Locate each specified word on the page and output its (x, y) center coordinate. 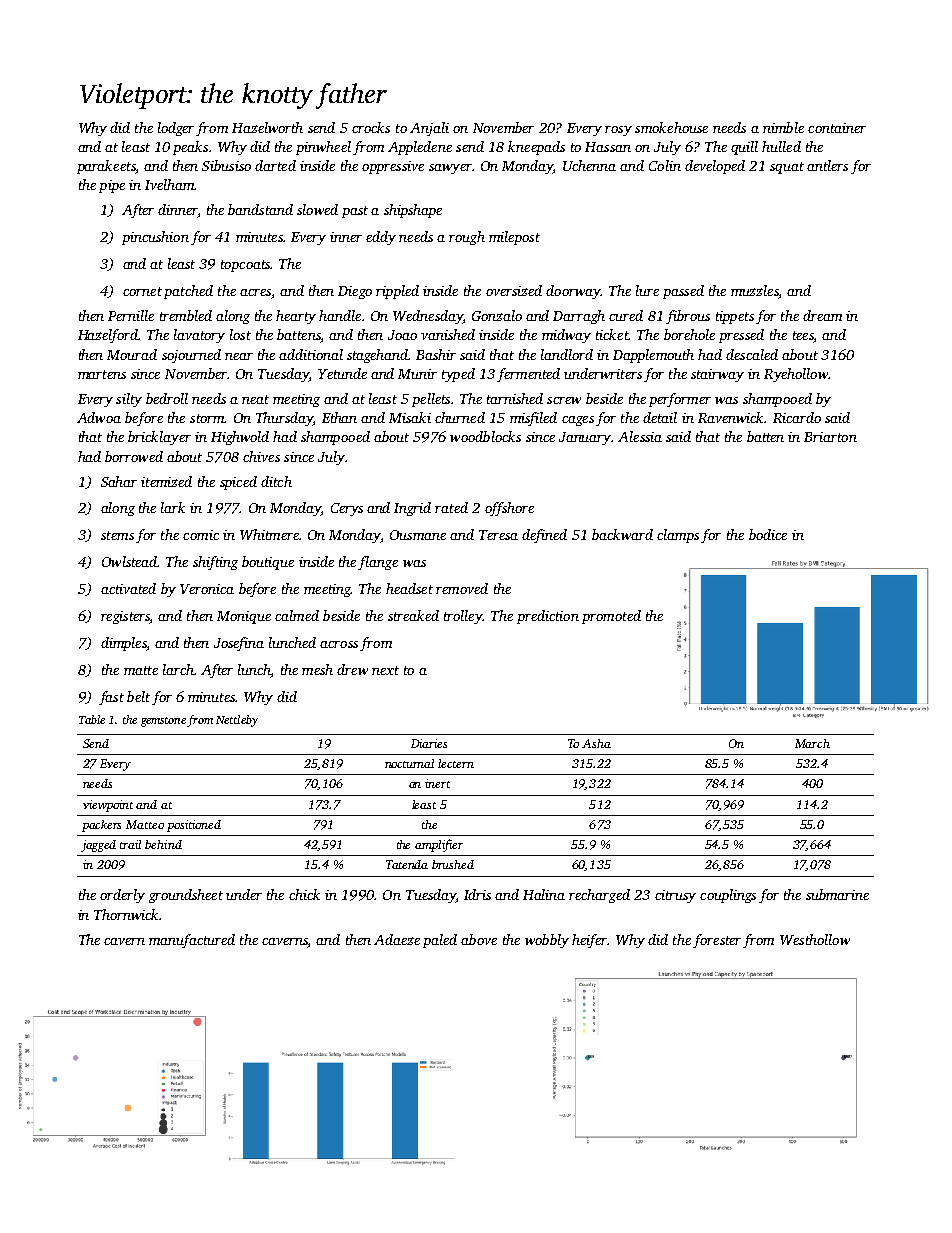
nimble (783, 127)
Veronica (207, 589)
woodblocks (485, 436)
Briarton (830, 437)
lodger (176, 129)
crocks (371, 127)
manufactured (192, 941)
